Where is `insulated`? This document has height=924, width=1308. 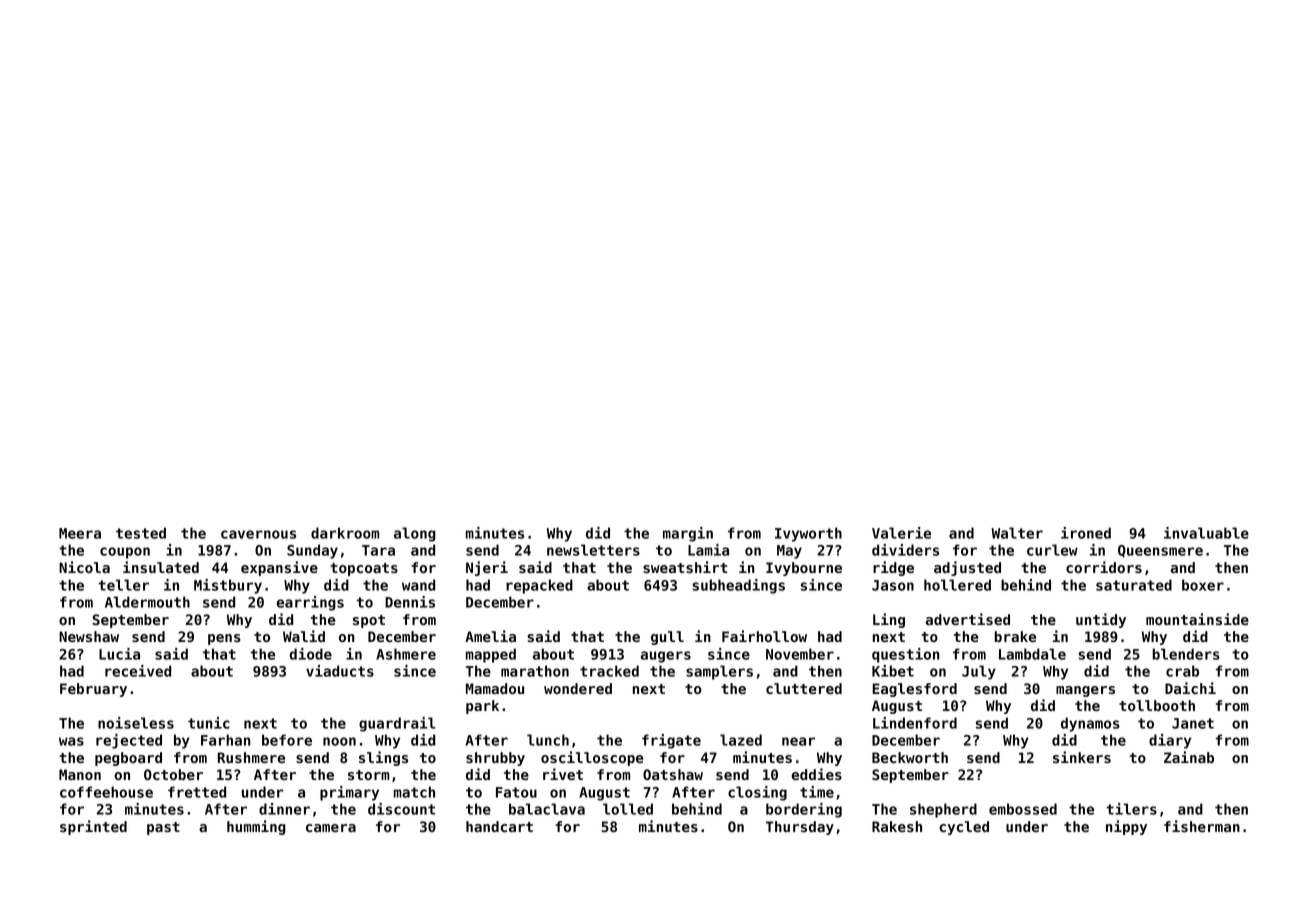
insulated is located at coordinates (161, 567).
